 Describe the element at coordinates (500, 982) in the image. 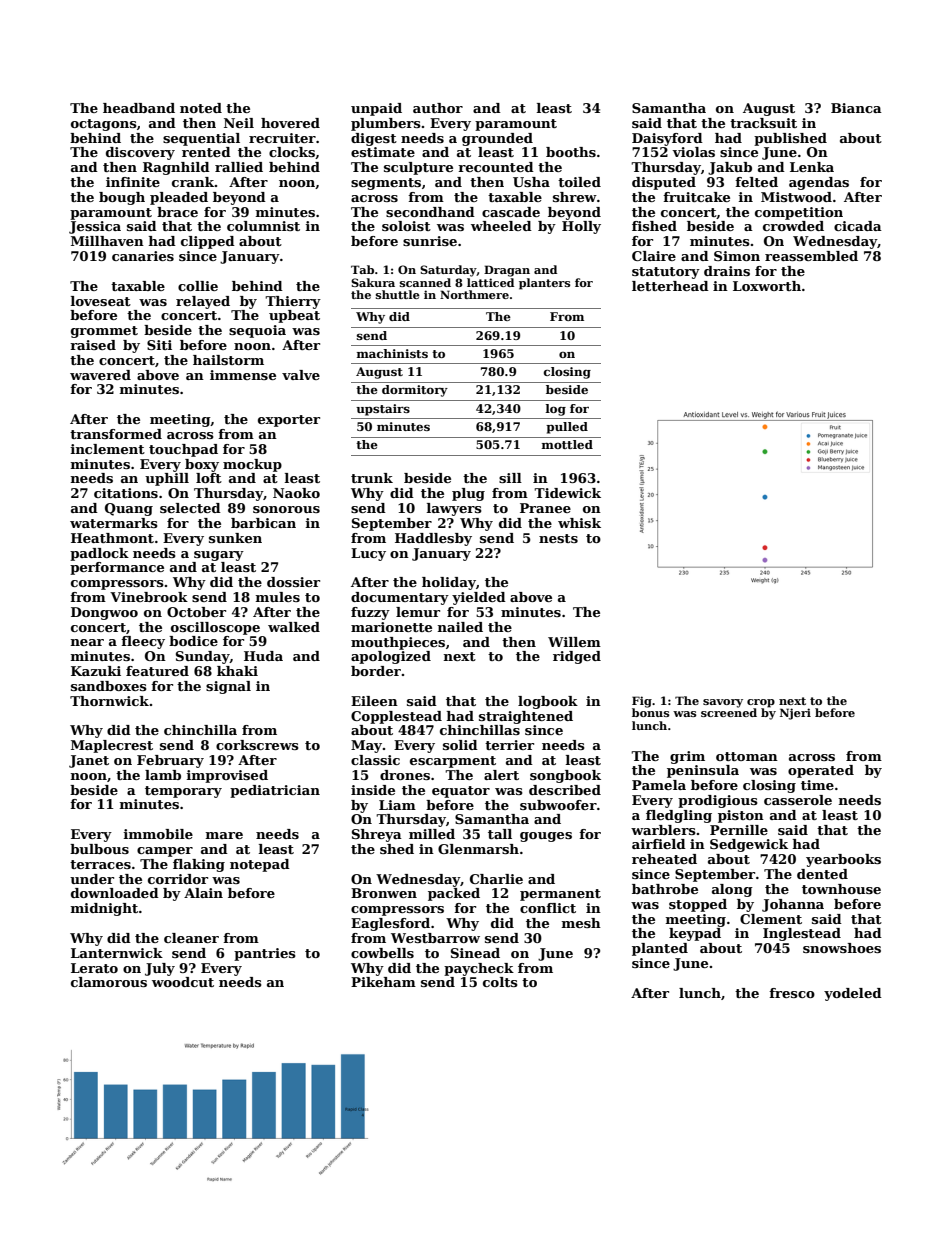

I see `colts` at that location.
